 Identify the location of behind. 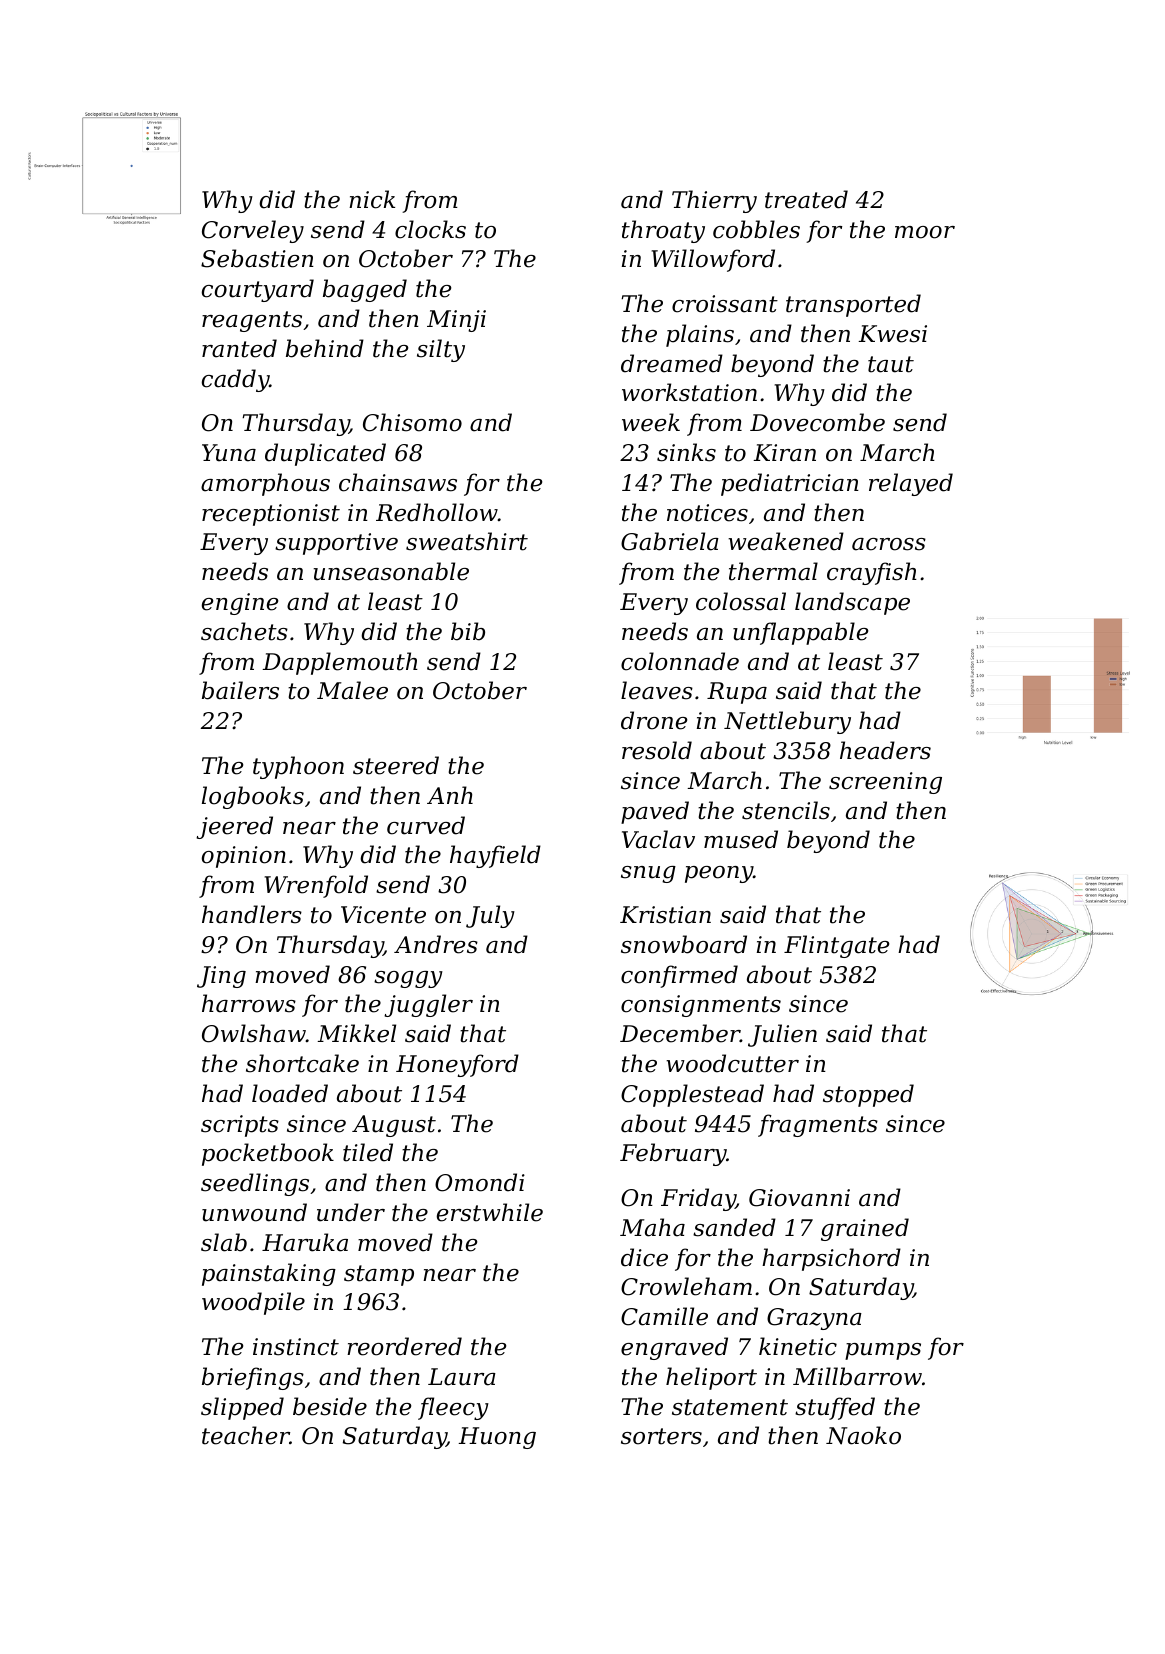
(325, 348).
